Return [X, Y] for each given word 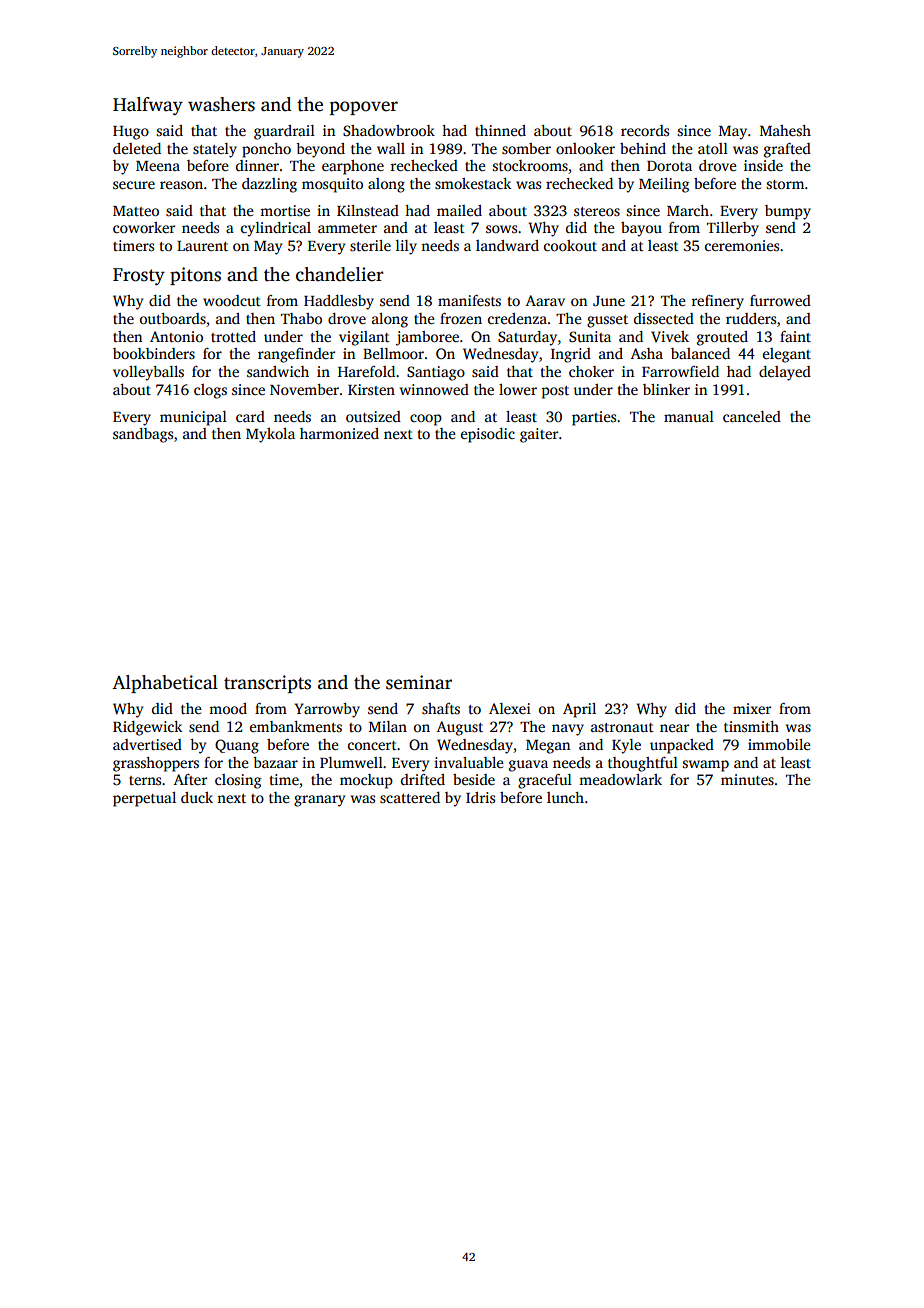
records [645, 130]
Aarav [545, 300]
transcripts [267, 684]
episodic [488, 435]
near [674, 728]
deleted [137, 148]
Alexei [510, 708]
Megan [548, 747]
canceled [752, 416]
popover [364, 108]
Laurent [202, 246]
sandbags [143, 435]
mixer [752, 708]
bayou [641, 229]
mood [228, 708]
